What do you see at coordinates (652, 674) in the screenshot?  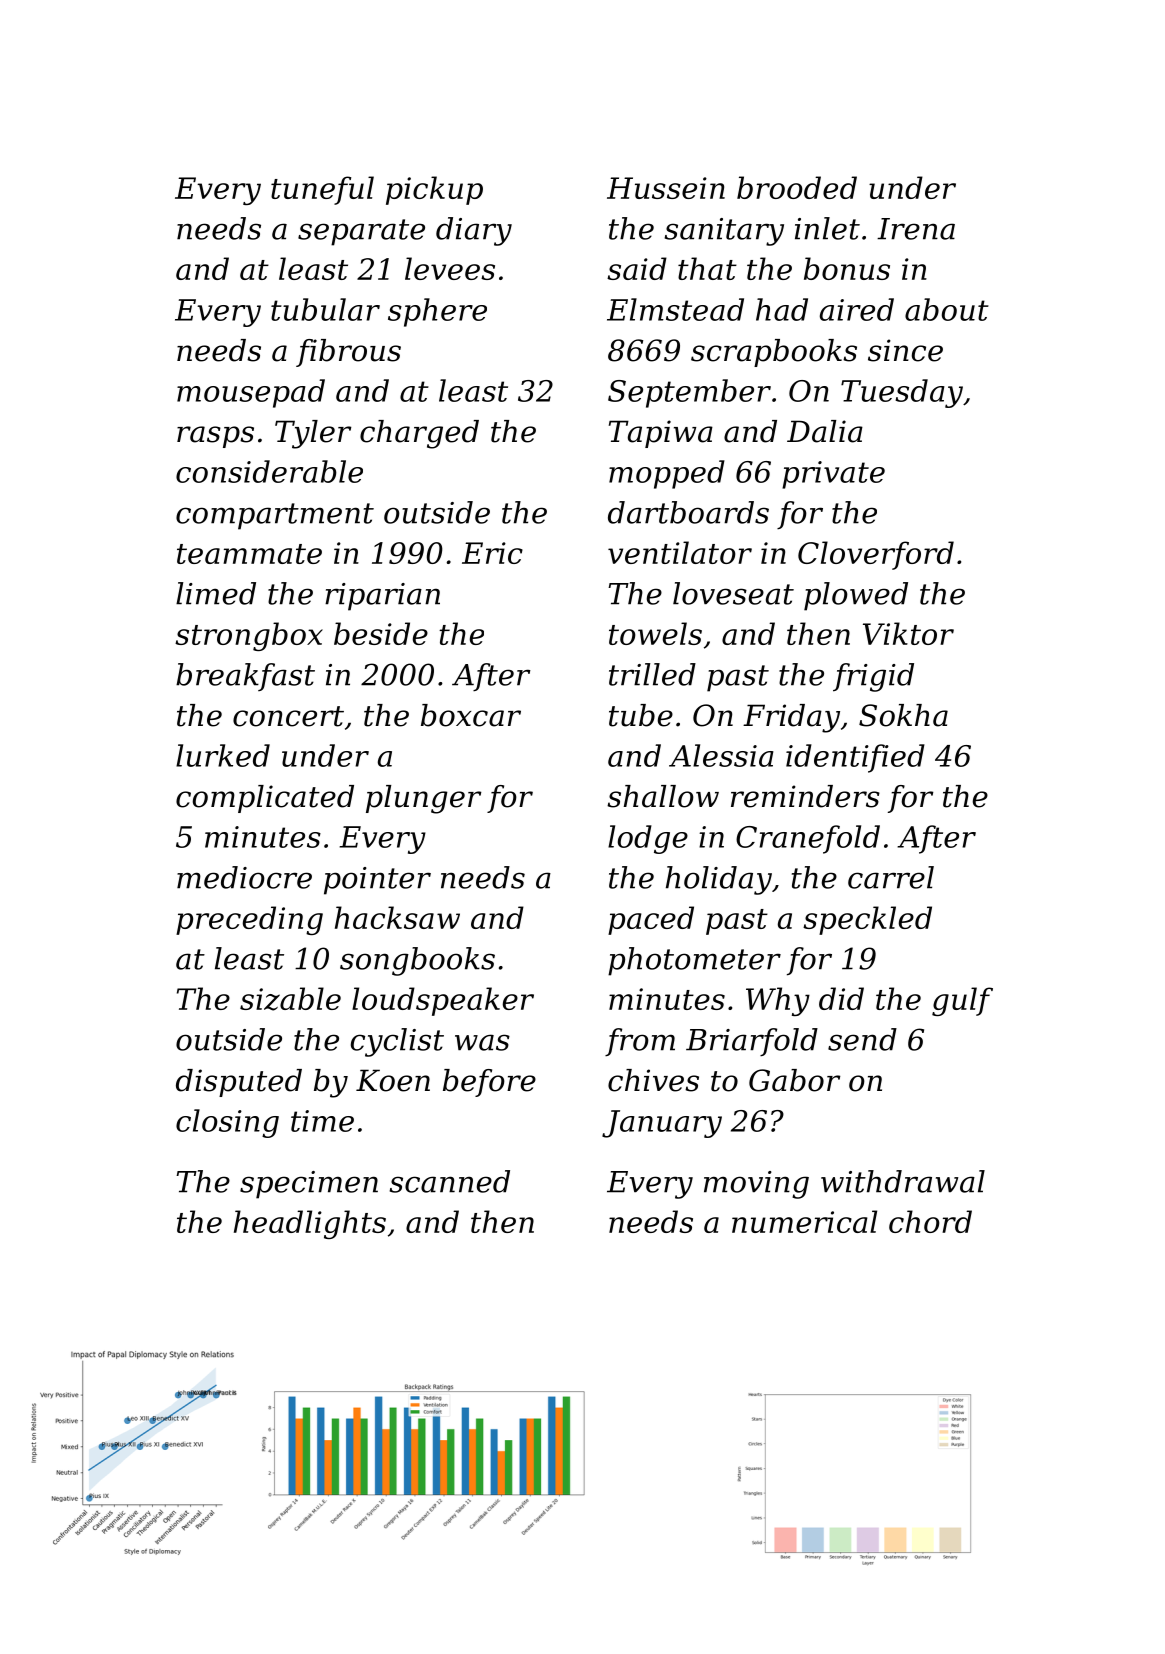 I see `trilled` at bounding box center [652, 674].
